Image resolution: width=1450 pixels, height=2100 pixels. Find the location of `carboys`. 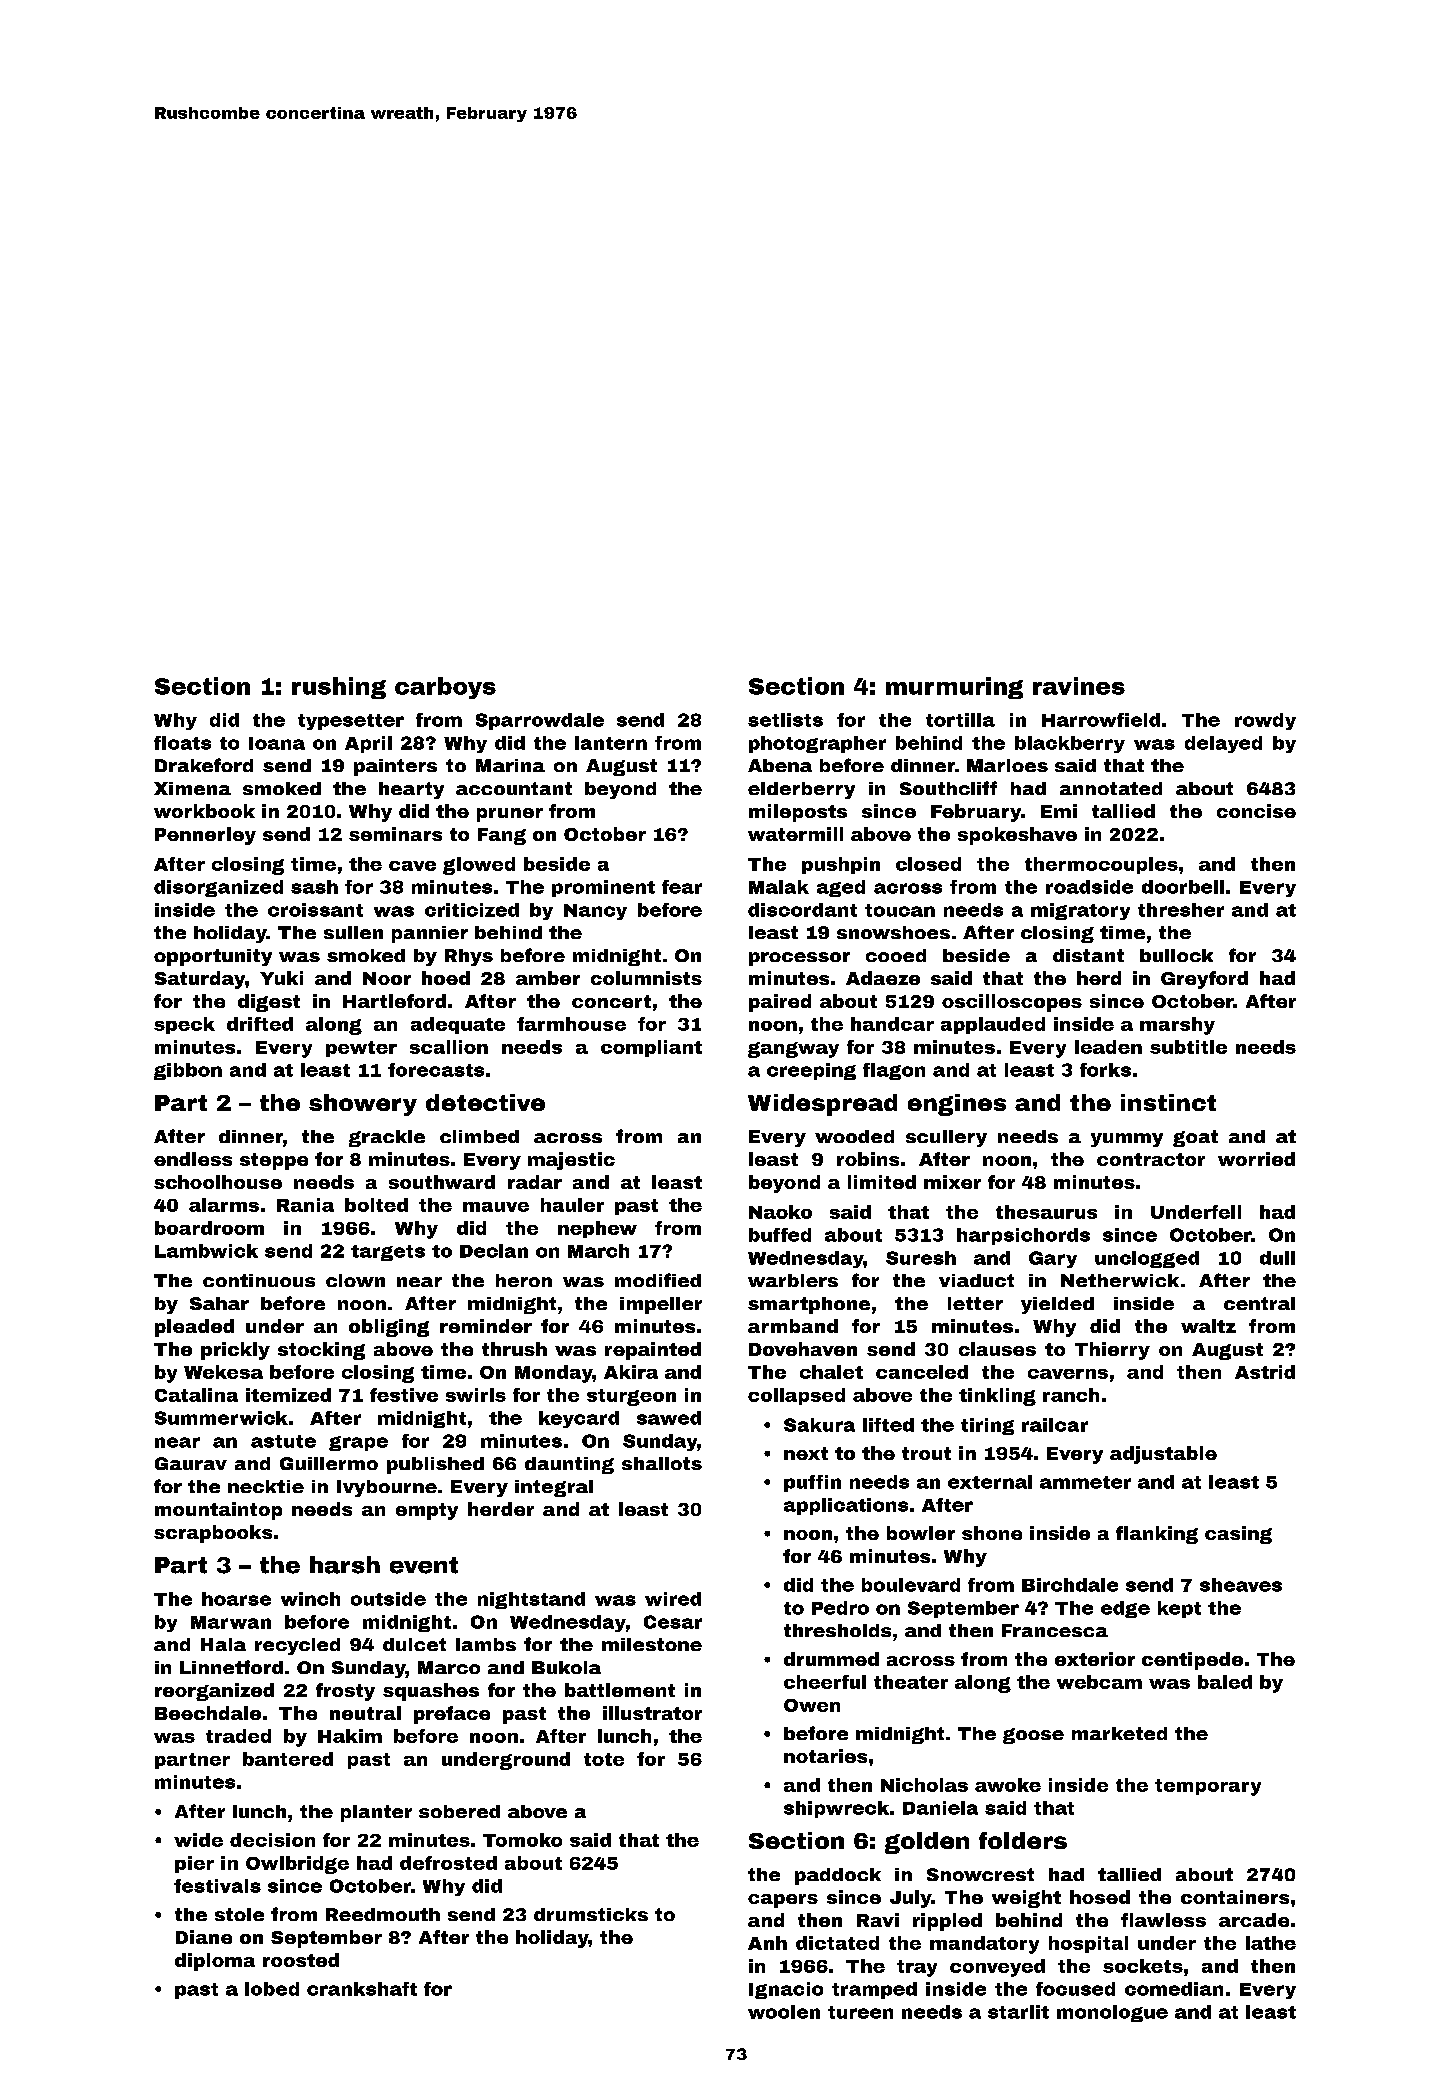

carboys is located at coordinates (445, 688).
